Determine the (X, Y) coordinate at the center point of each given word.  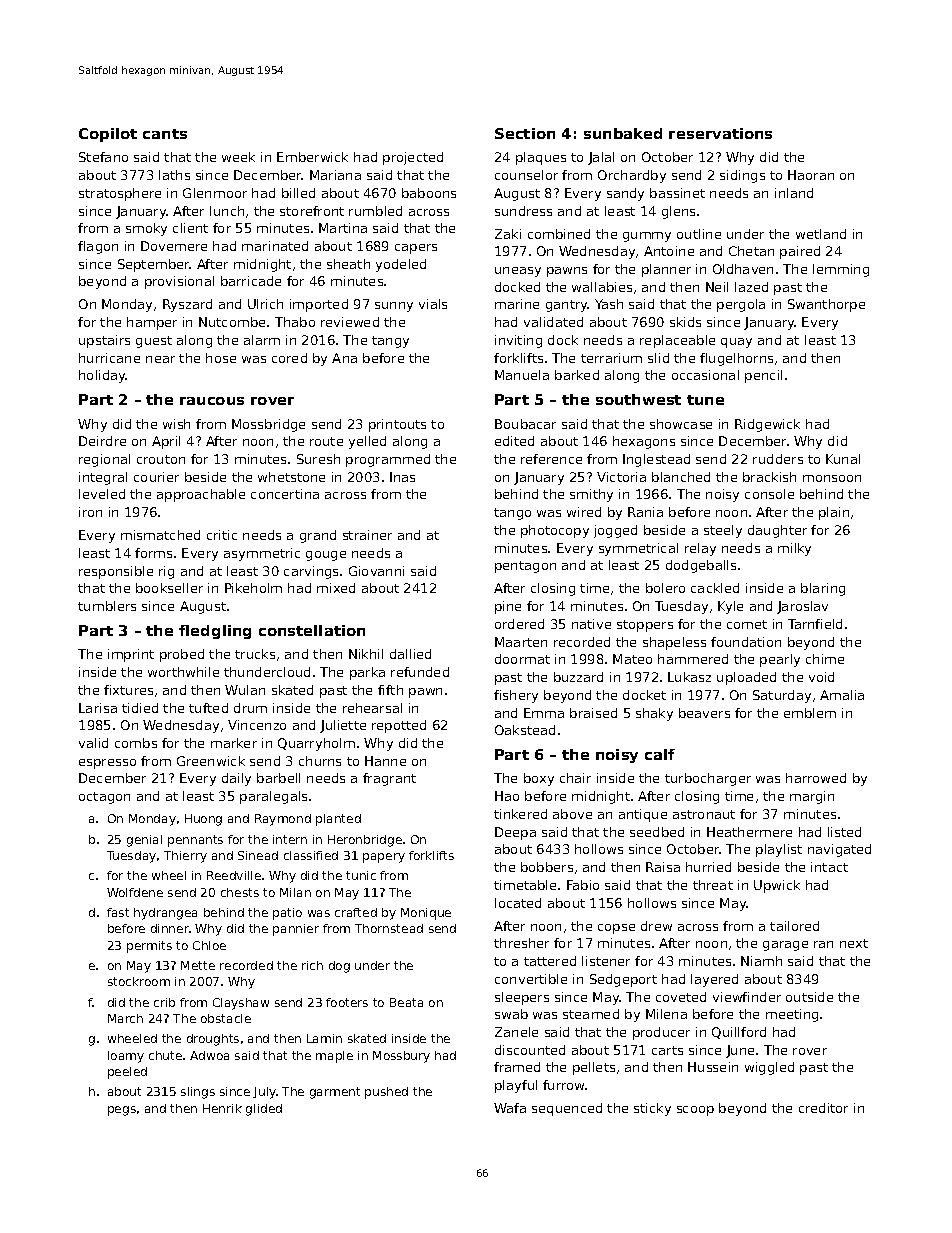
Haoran (811, 175)
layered (714, 980)
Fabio (583, 885)
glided (264, 1110)
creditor (823, 1108)
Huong (203, 820)
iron (90, 512)
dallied (410, 654)
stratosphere (120, 194)
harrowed (816, 778)
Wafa (510, 1108)
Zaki (508, 234)
